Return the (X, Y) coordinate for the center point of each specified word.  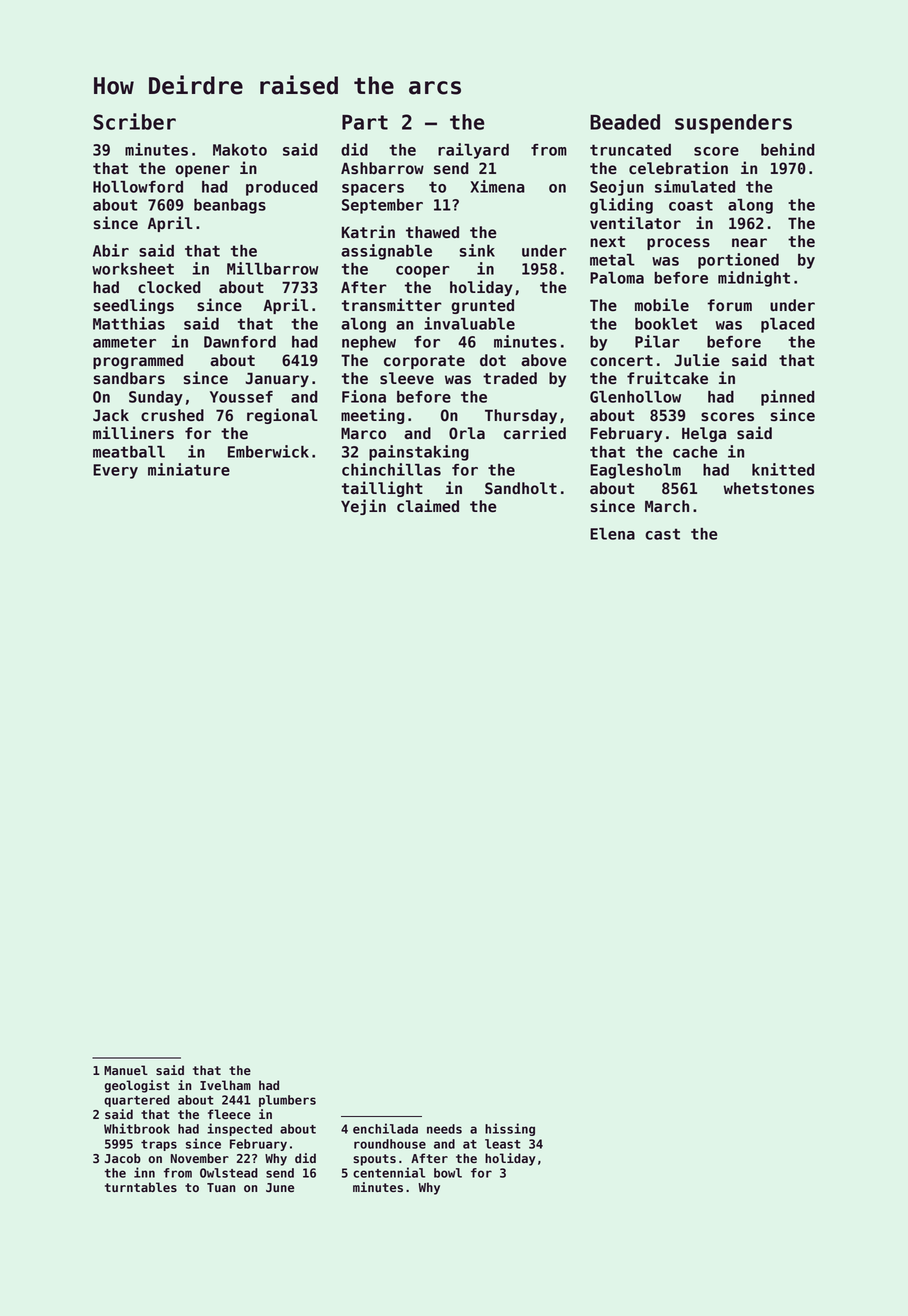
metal (612, 260)
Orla (467, 433)
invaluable (469, 323)
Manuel (126, 1070)
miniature (189, 469)
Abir (111, 250)
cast (662, 534)
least (503, 1144)
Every (115, 471)
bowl (448, 1173)
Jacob (122, 1158)
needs (444, 1129)
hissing (510, 1129)
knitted (783, 469)
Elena (612, 534)
